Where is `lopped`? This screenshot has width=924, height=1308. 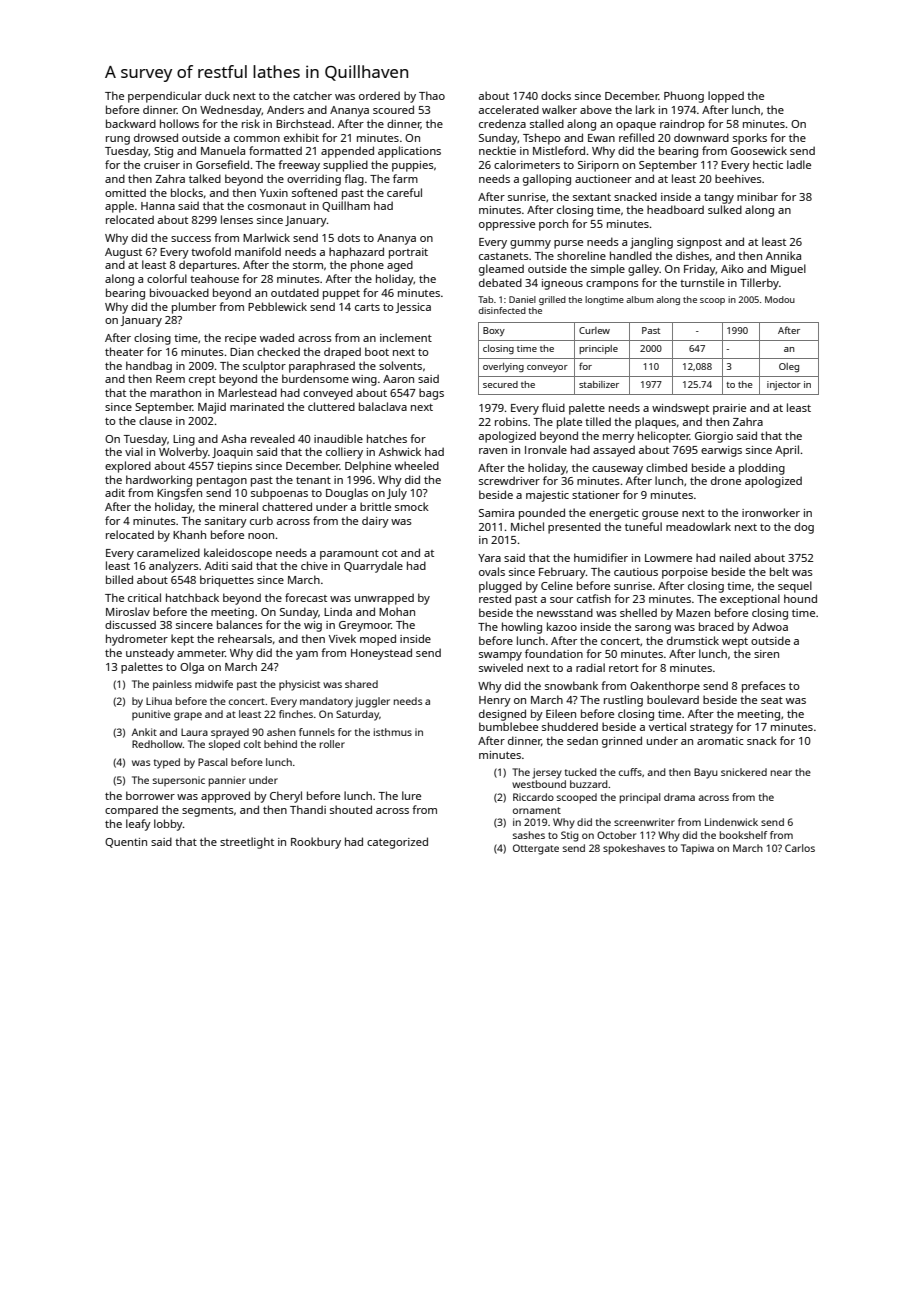 lopped is located at coordinates (726, 97).
